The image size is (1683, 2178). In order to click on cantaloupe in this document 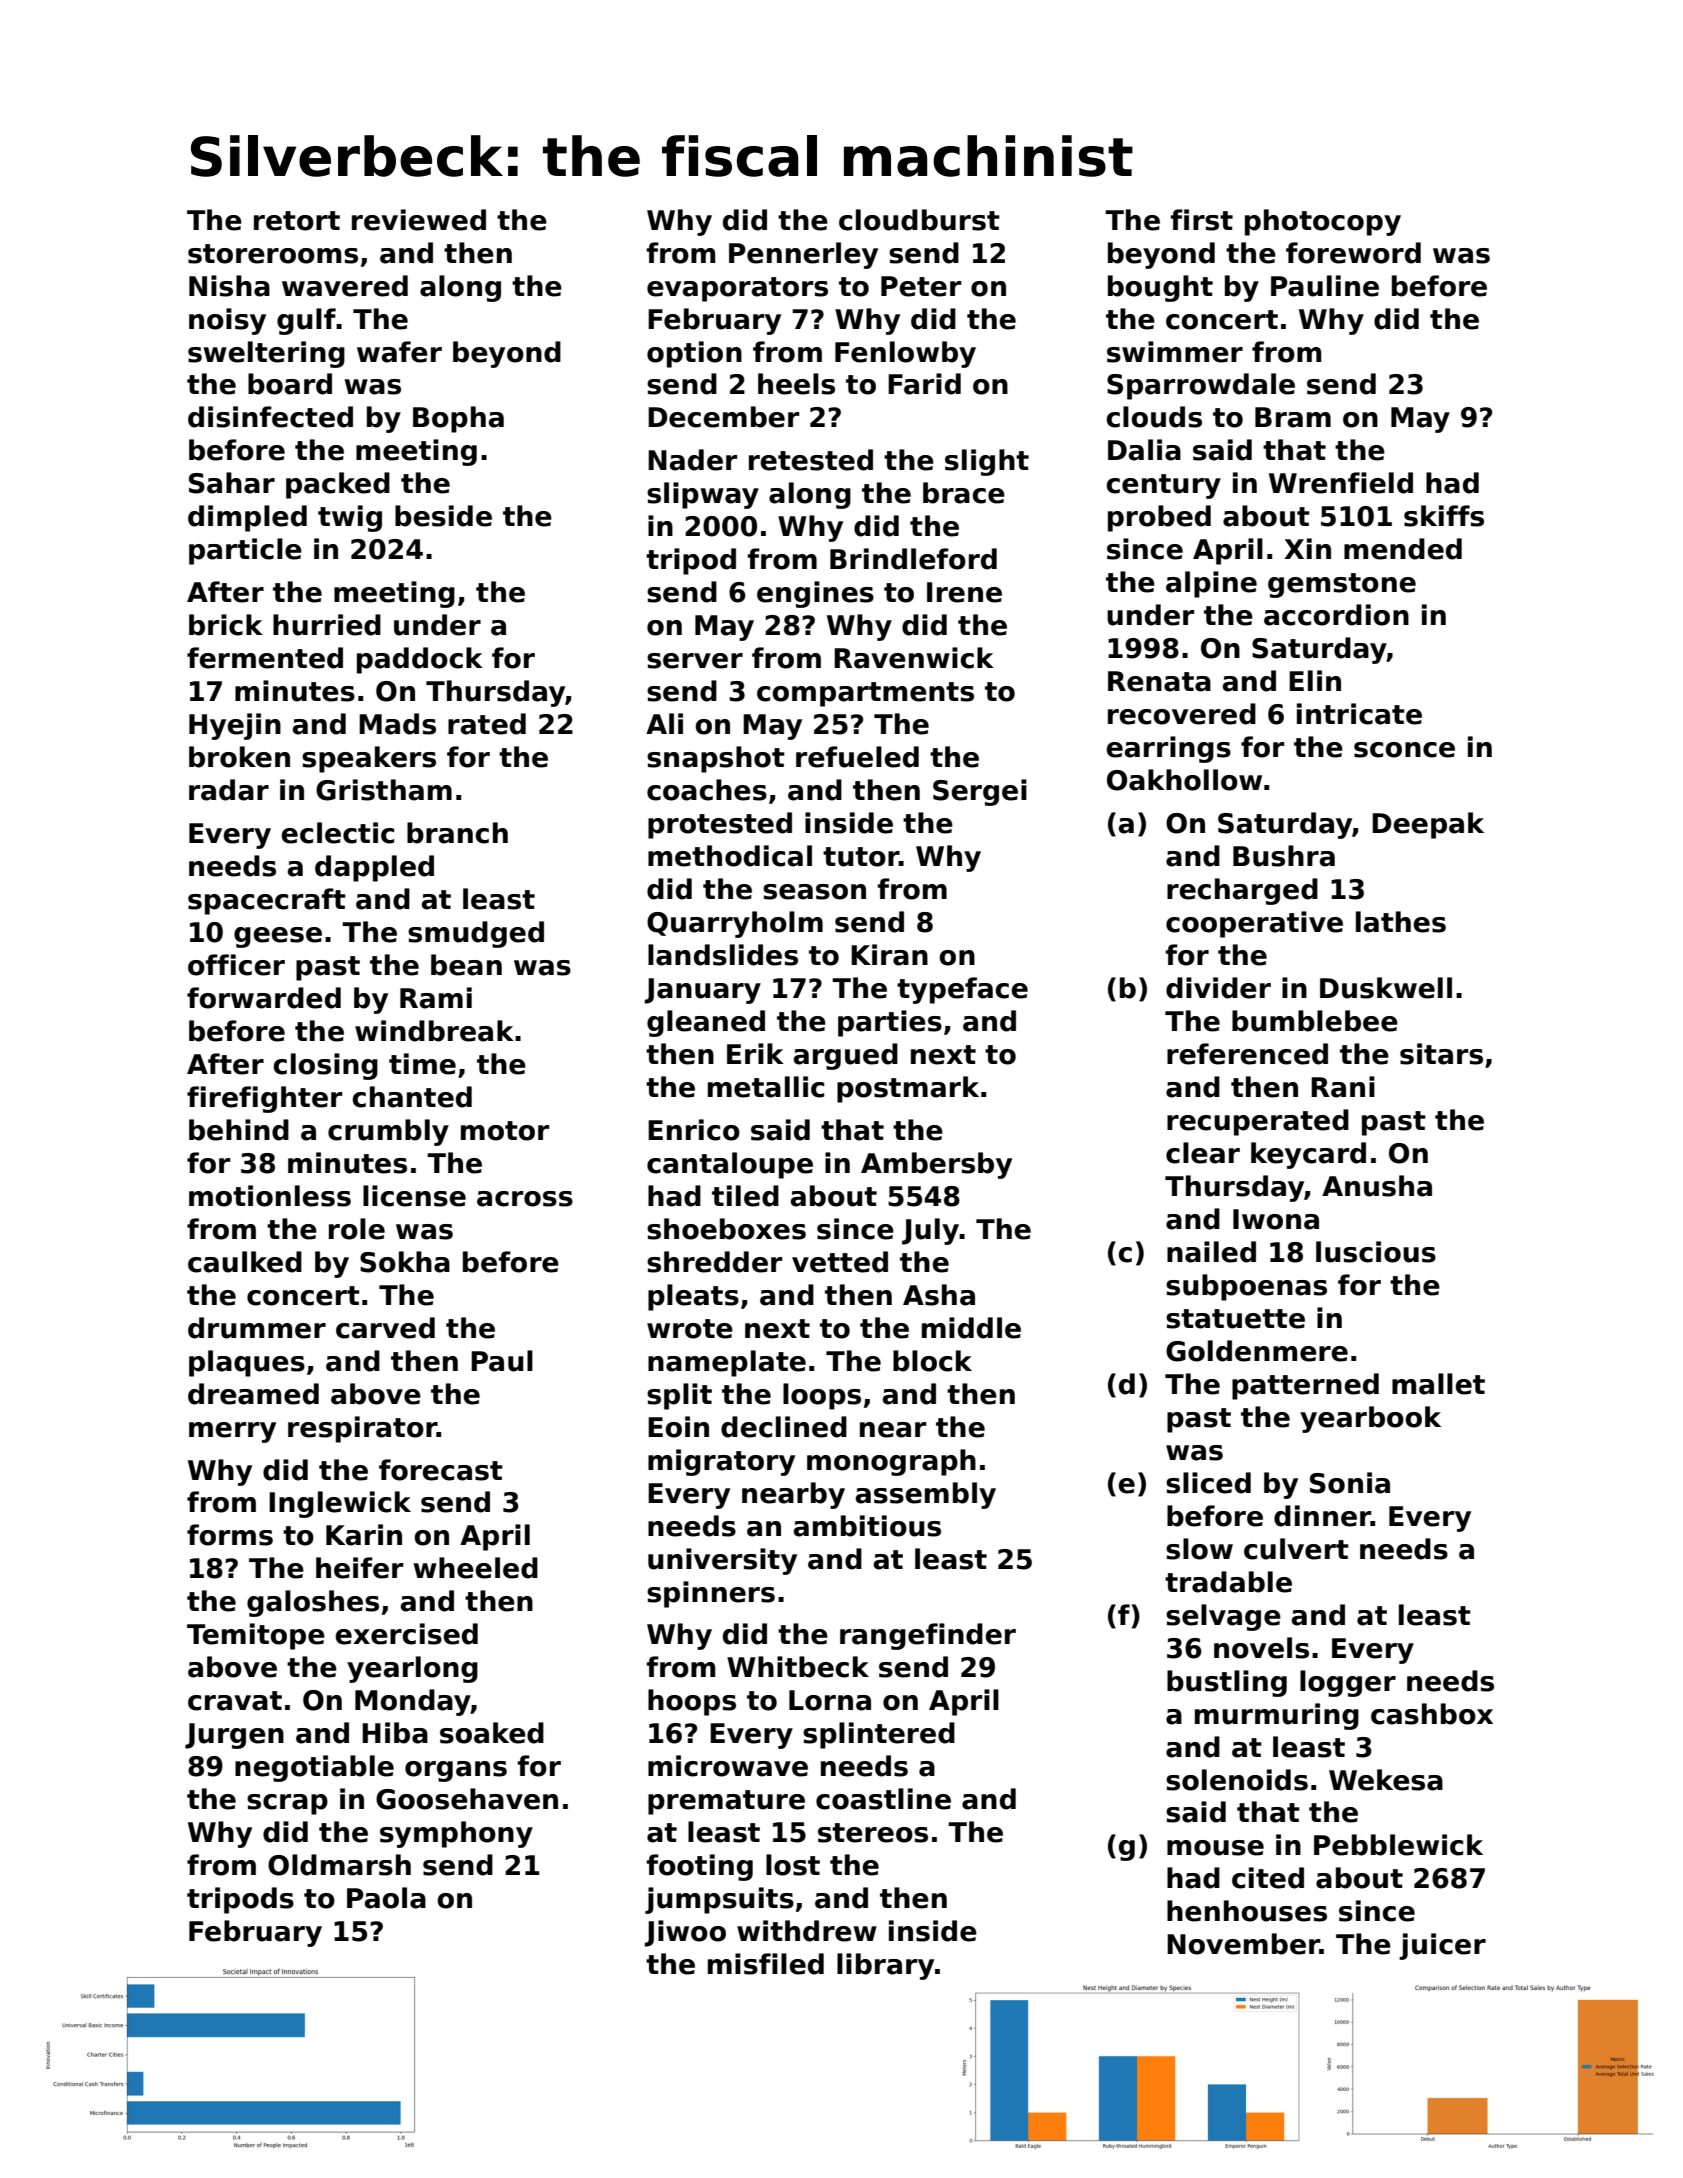, I will do `click(730, 1165)`.
